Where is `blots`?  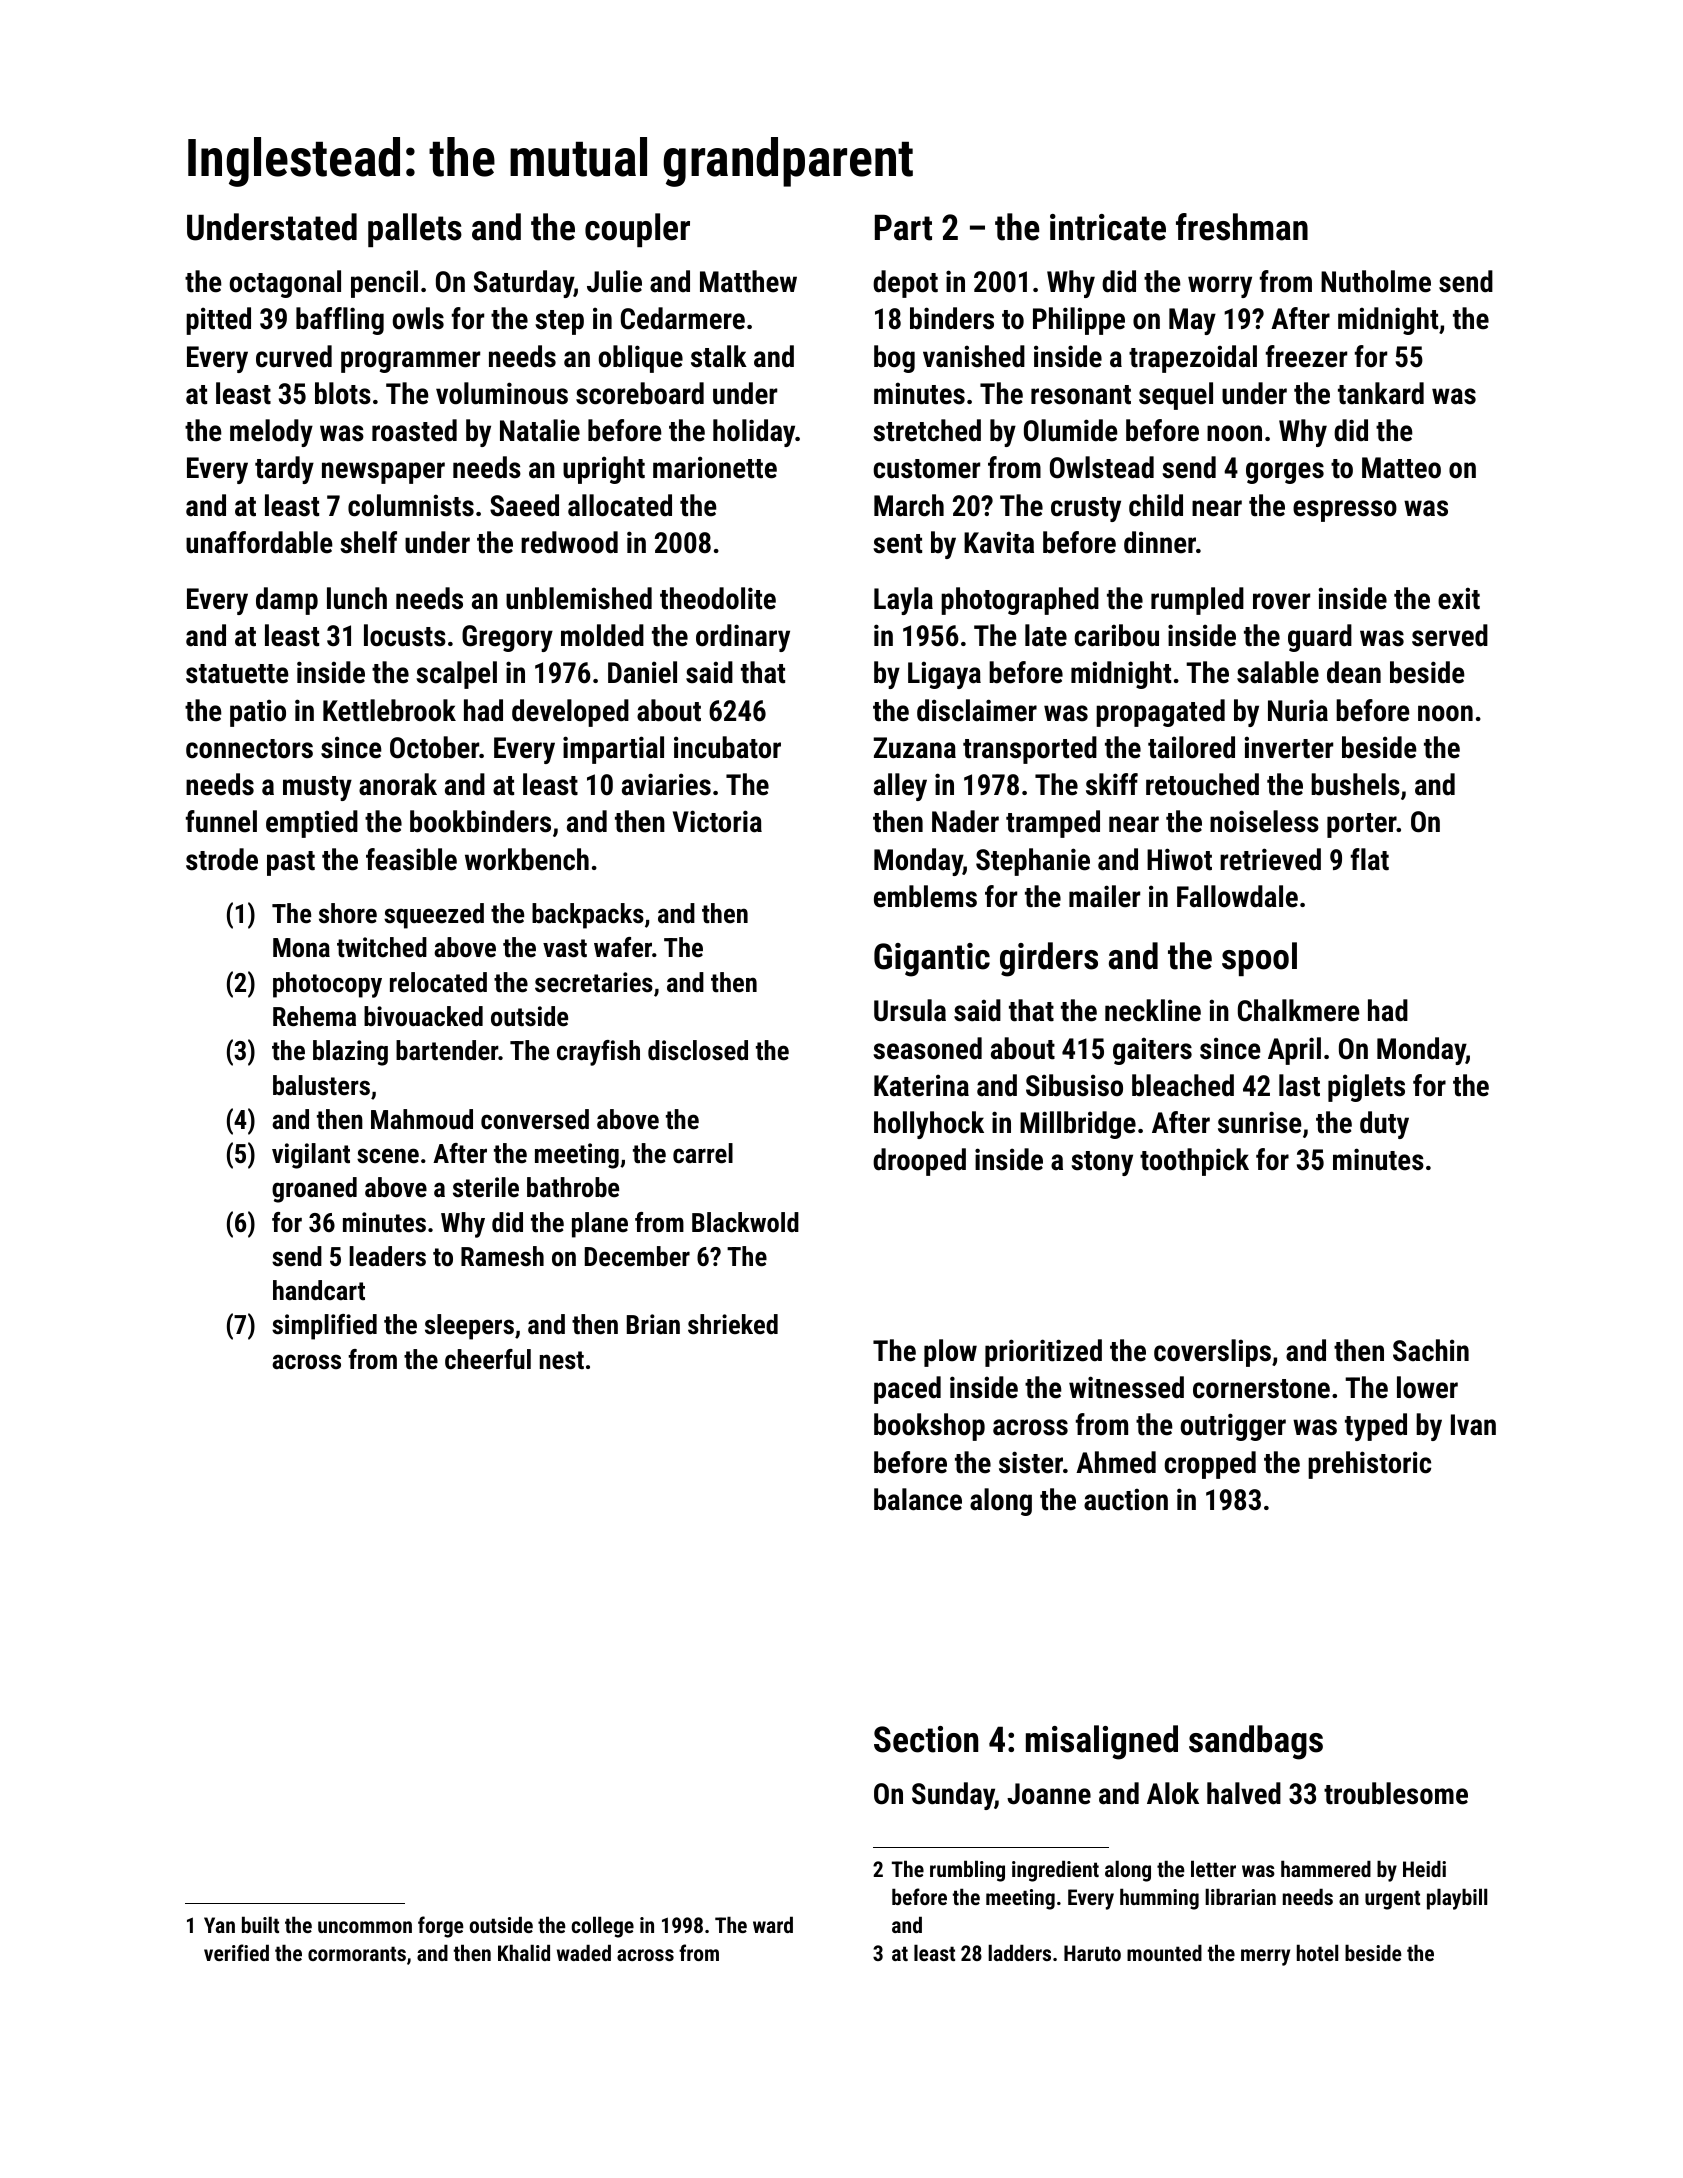
blots is located at coordinates (343, 393).
